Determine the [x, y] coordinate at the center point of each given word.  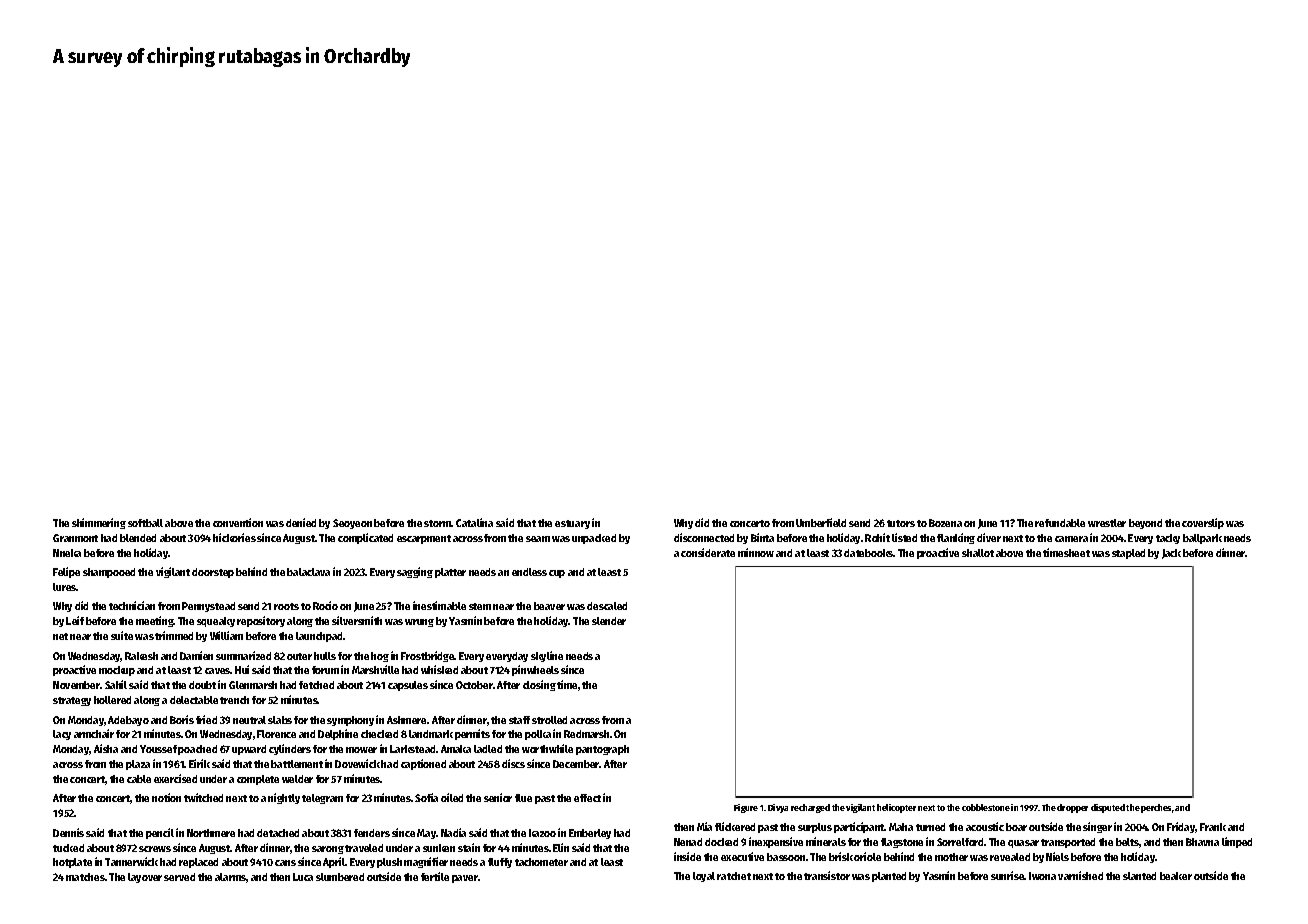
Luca [303, 877]
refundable [1060, 523]
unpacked [594, 539]
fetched [316, 685]
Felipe [66, 572]
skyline [547, 656]
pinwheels [535, 670]
